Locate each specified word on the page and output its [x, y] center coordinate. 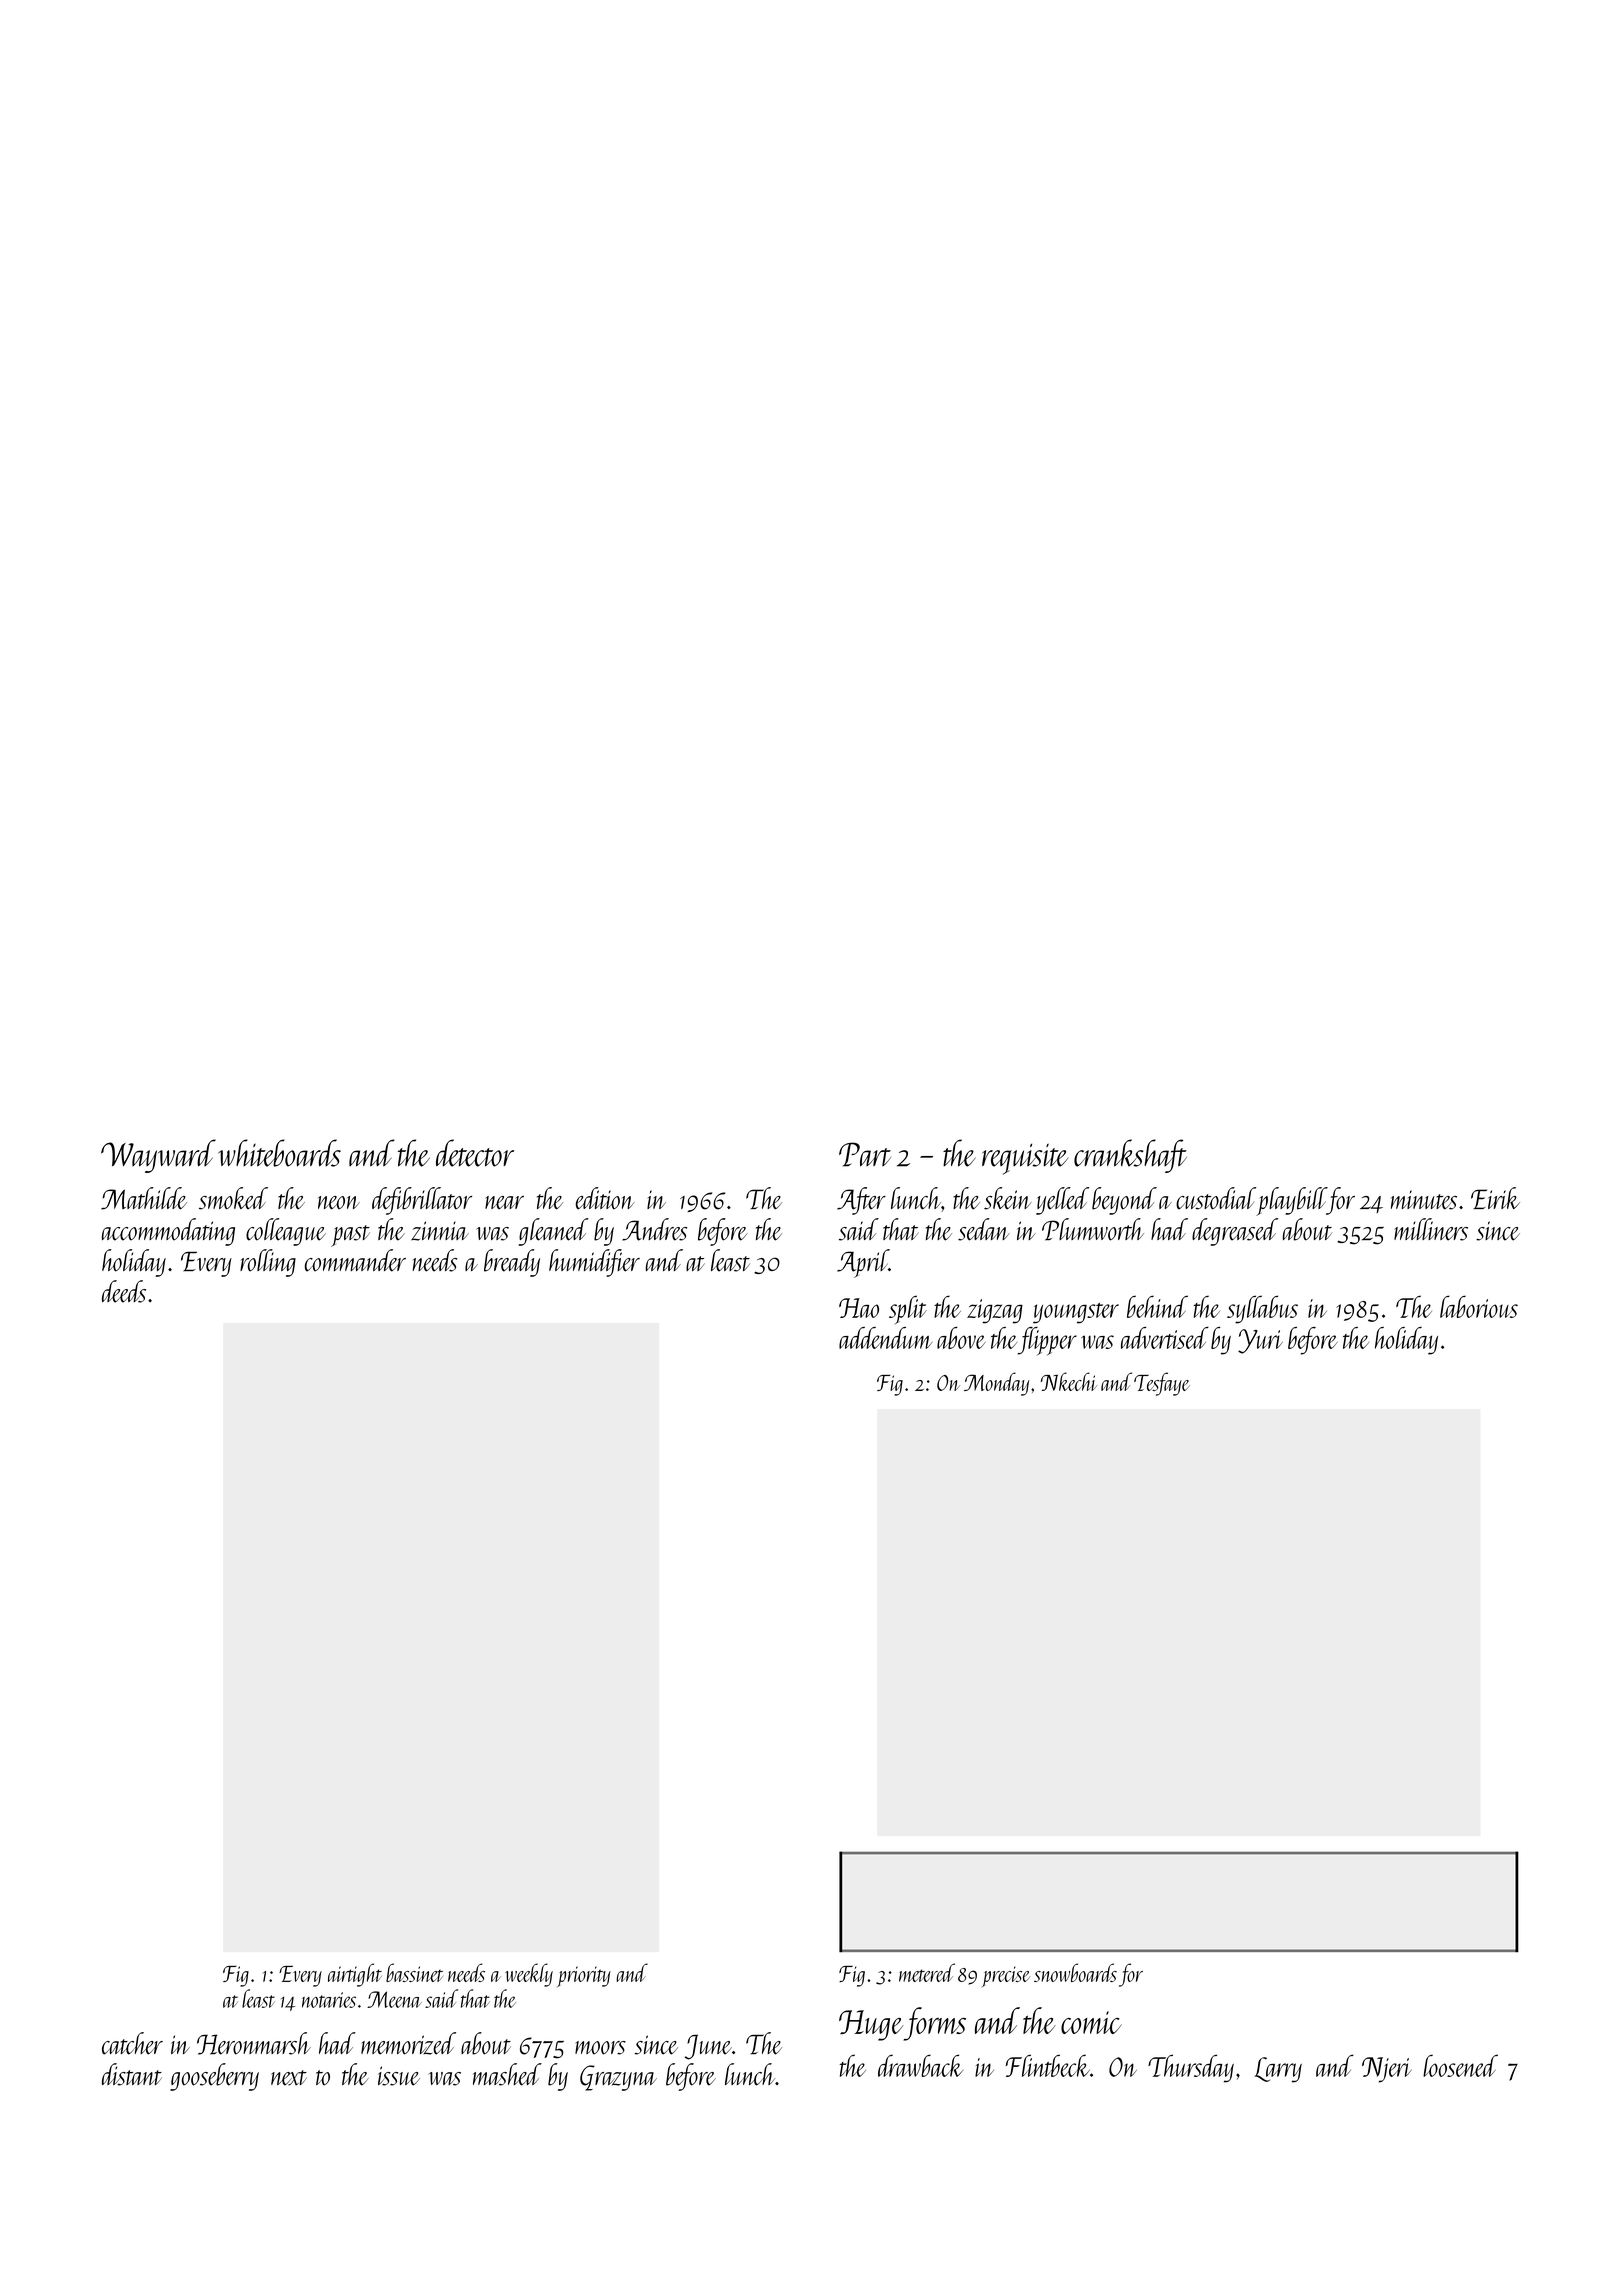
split [908, 1309]
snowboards [1075, 1972]
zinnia [440, 1231]
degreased [1235, 1232]
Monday [996, 1384]
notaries [329, 2000]
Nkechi [1069, 1381]
